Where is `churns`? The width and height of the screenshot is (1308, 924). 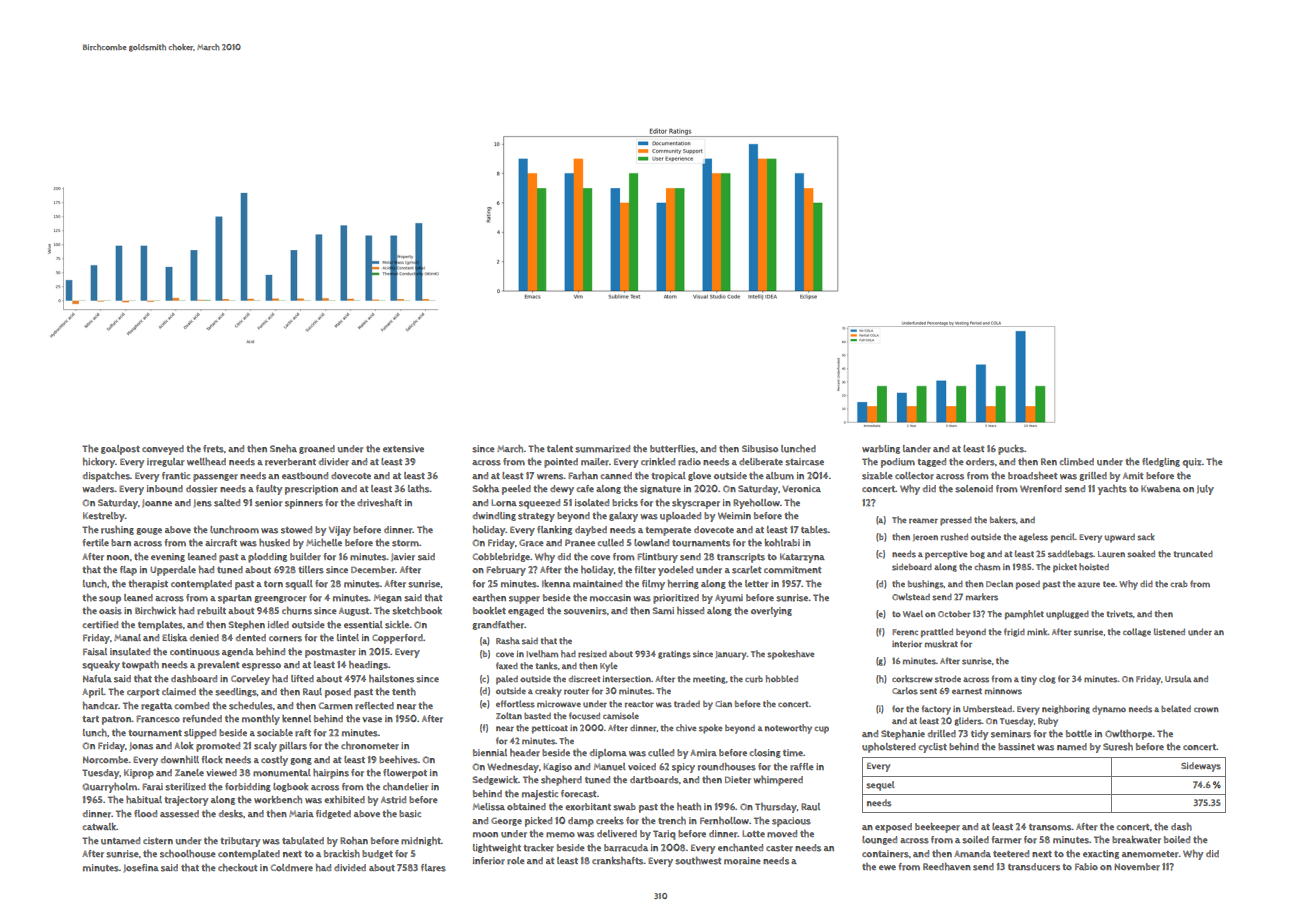
churns is located at coordinates (297, 611).
